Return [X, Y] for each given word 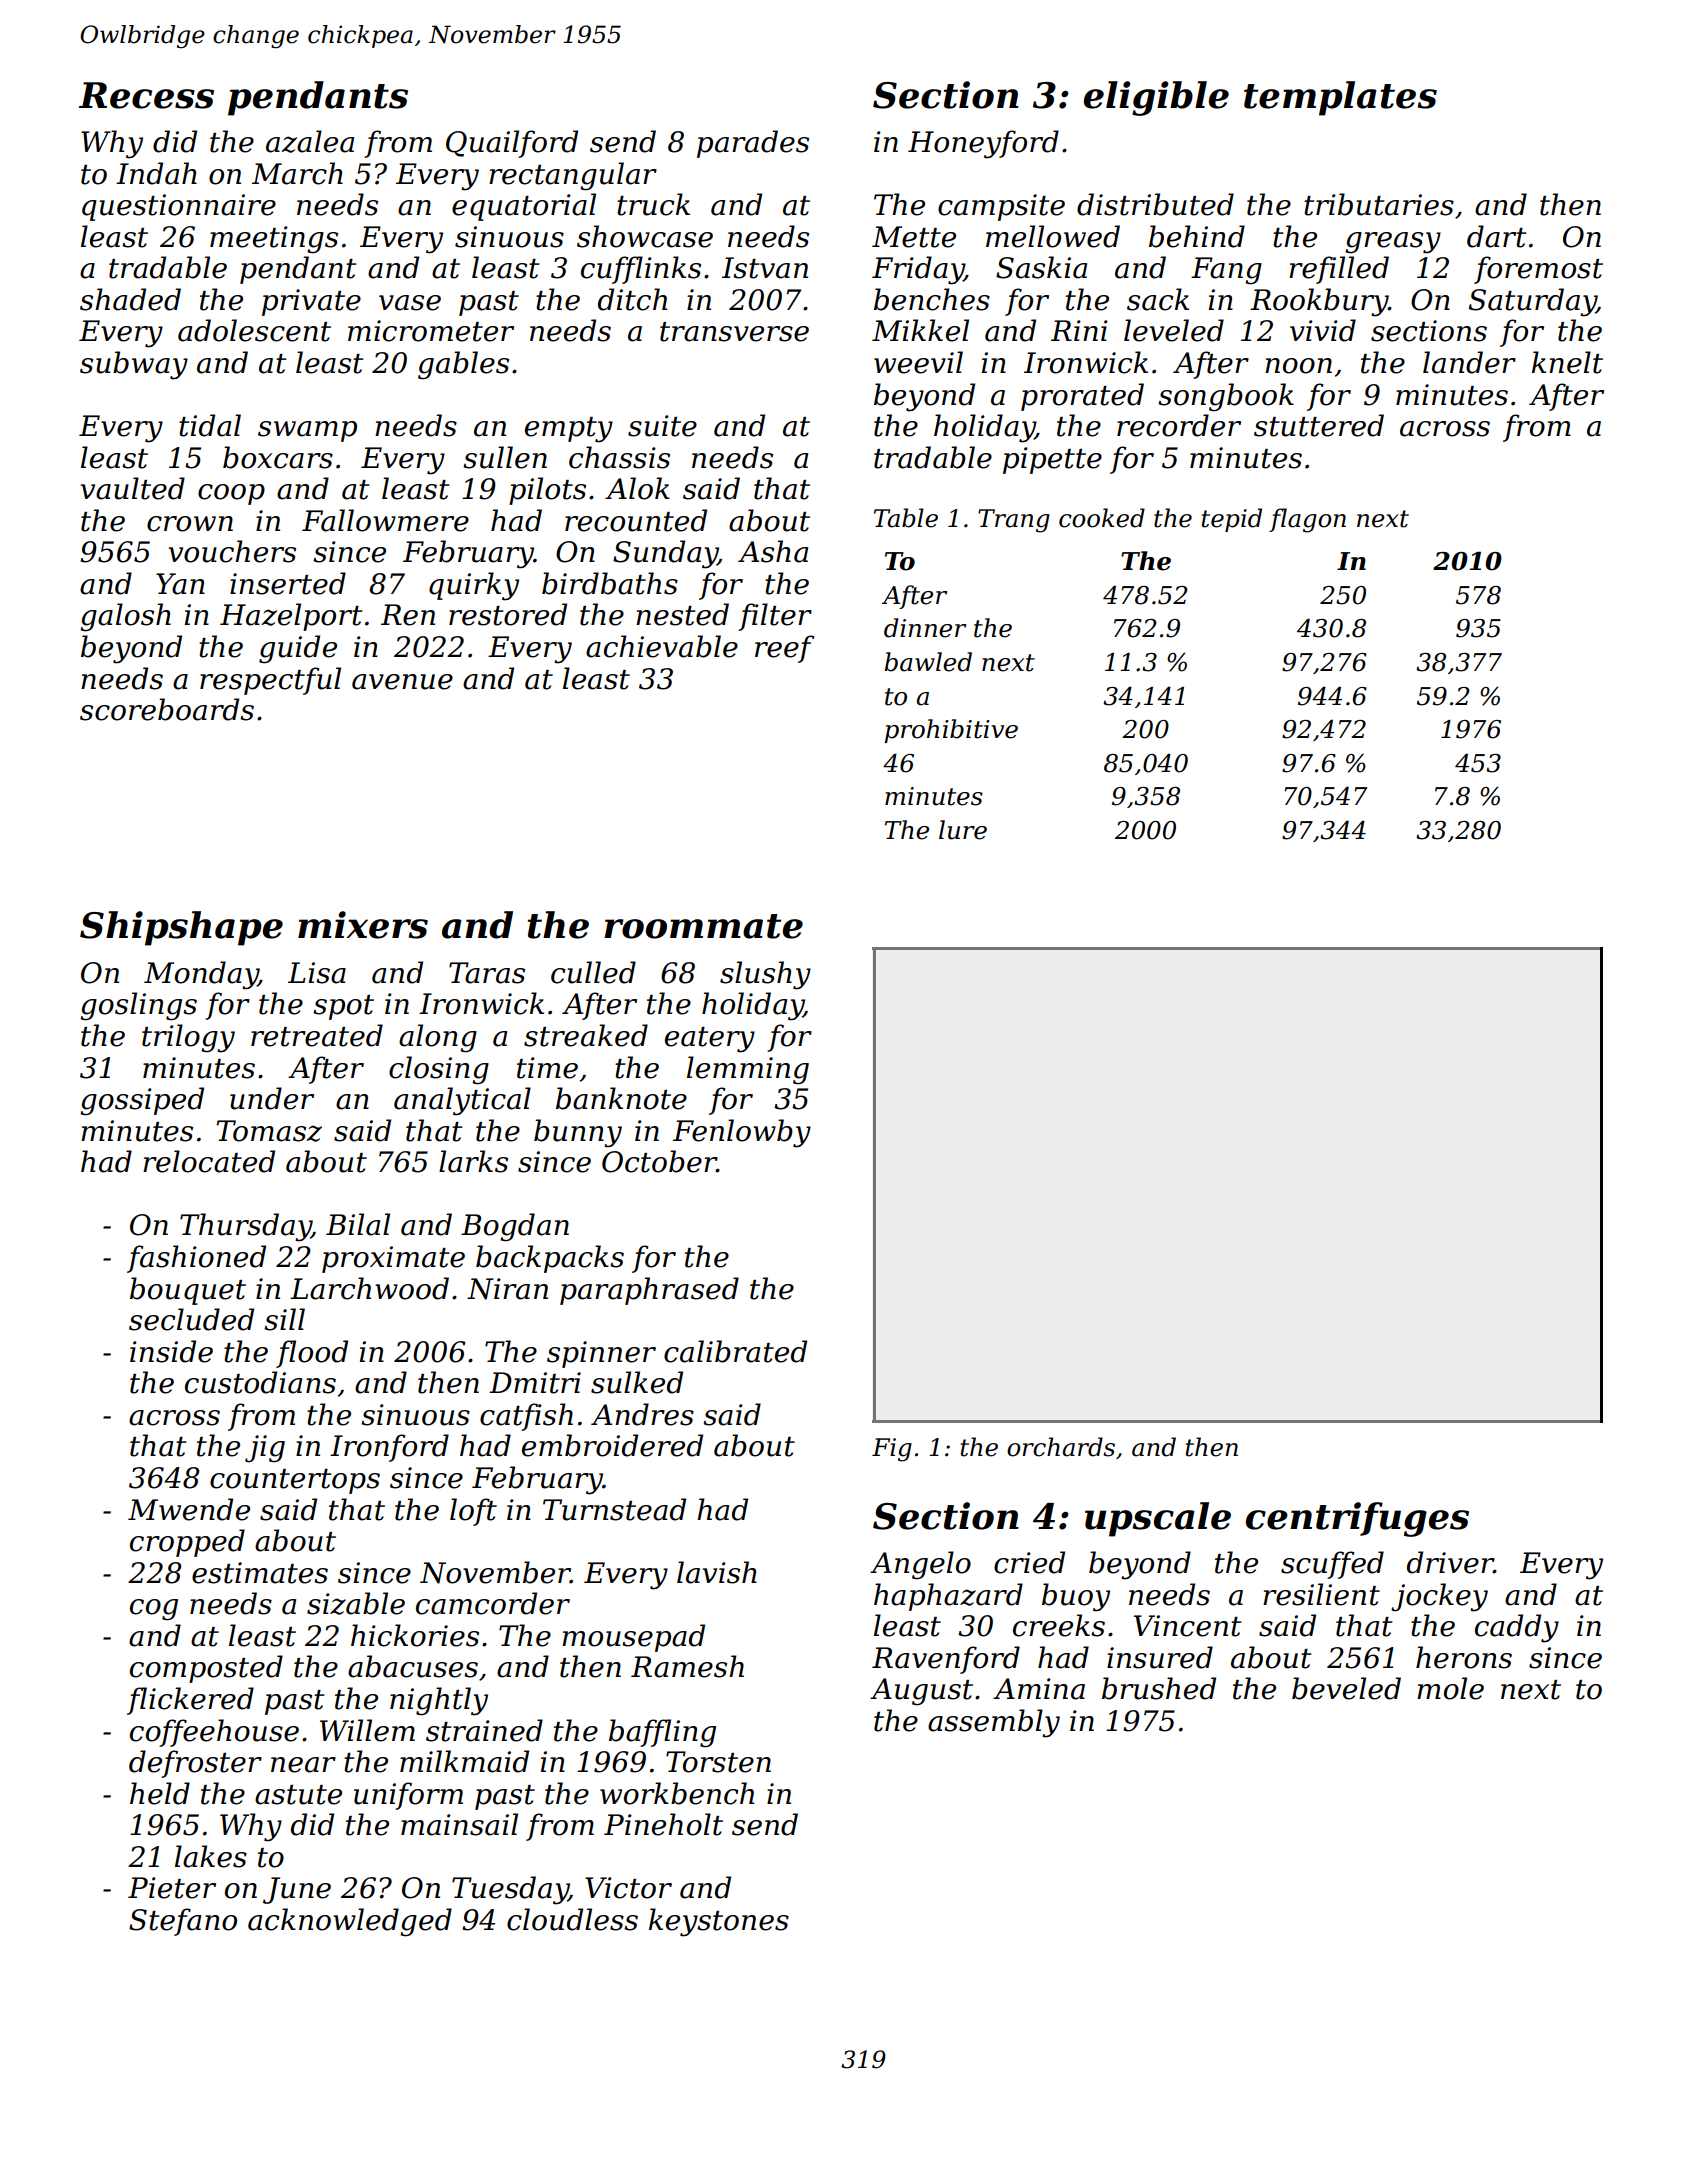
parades [753, 144]
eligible [1156, 98]
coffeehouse [214, 1733]
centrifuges [1357, 1519]
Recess [146, 95]
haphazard [948, 1597]
